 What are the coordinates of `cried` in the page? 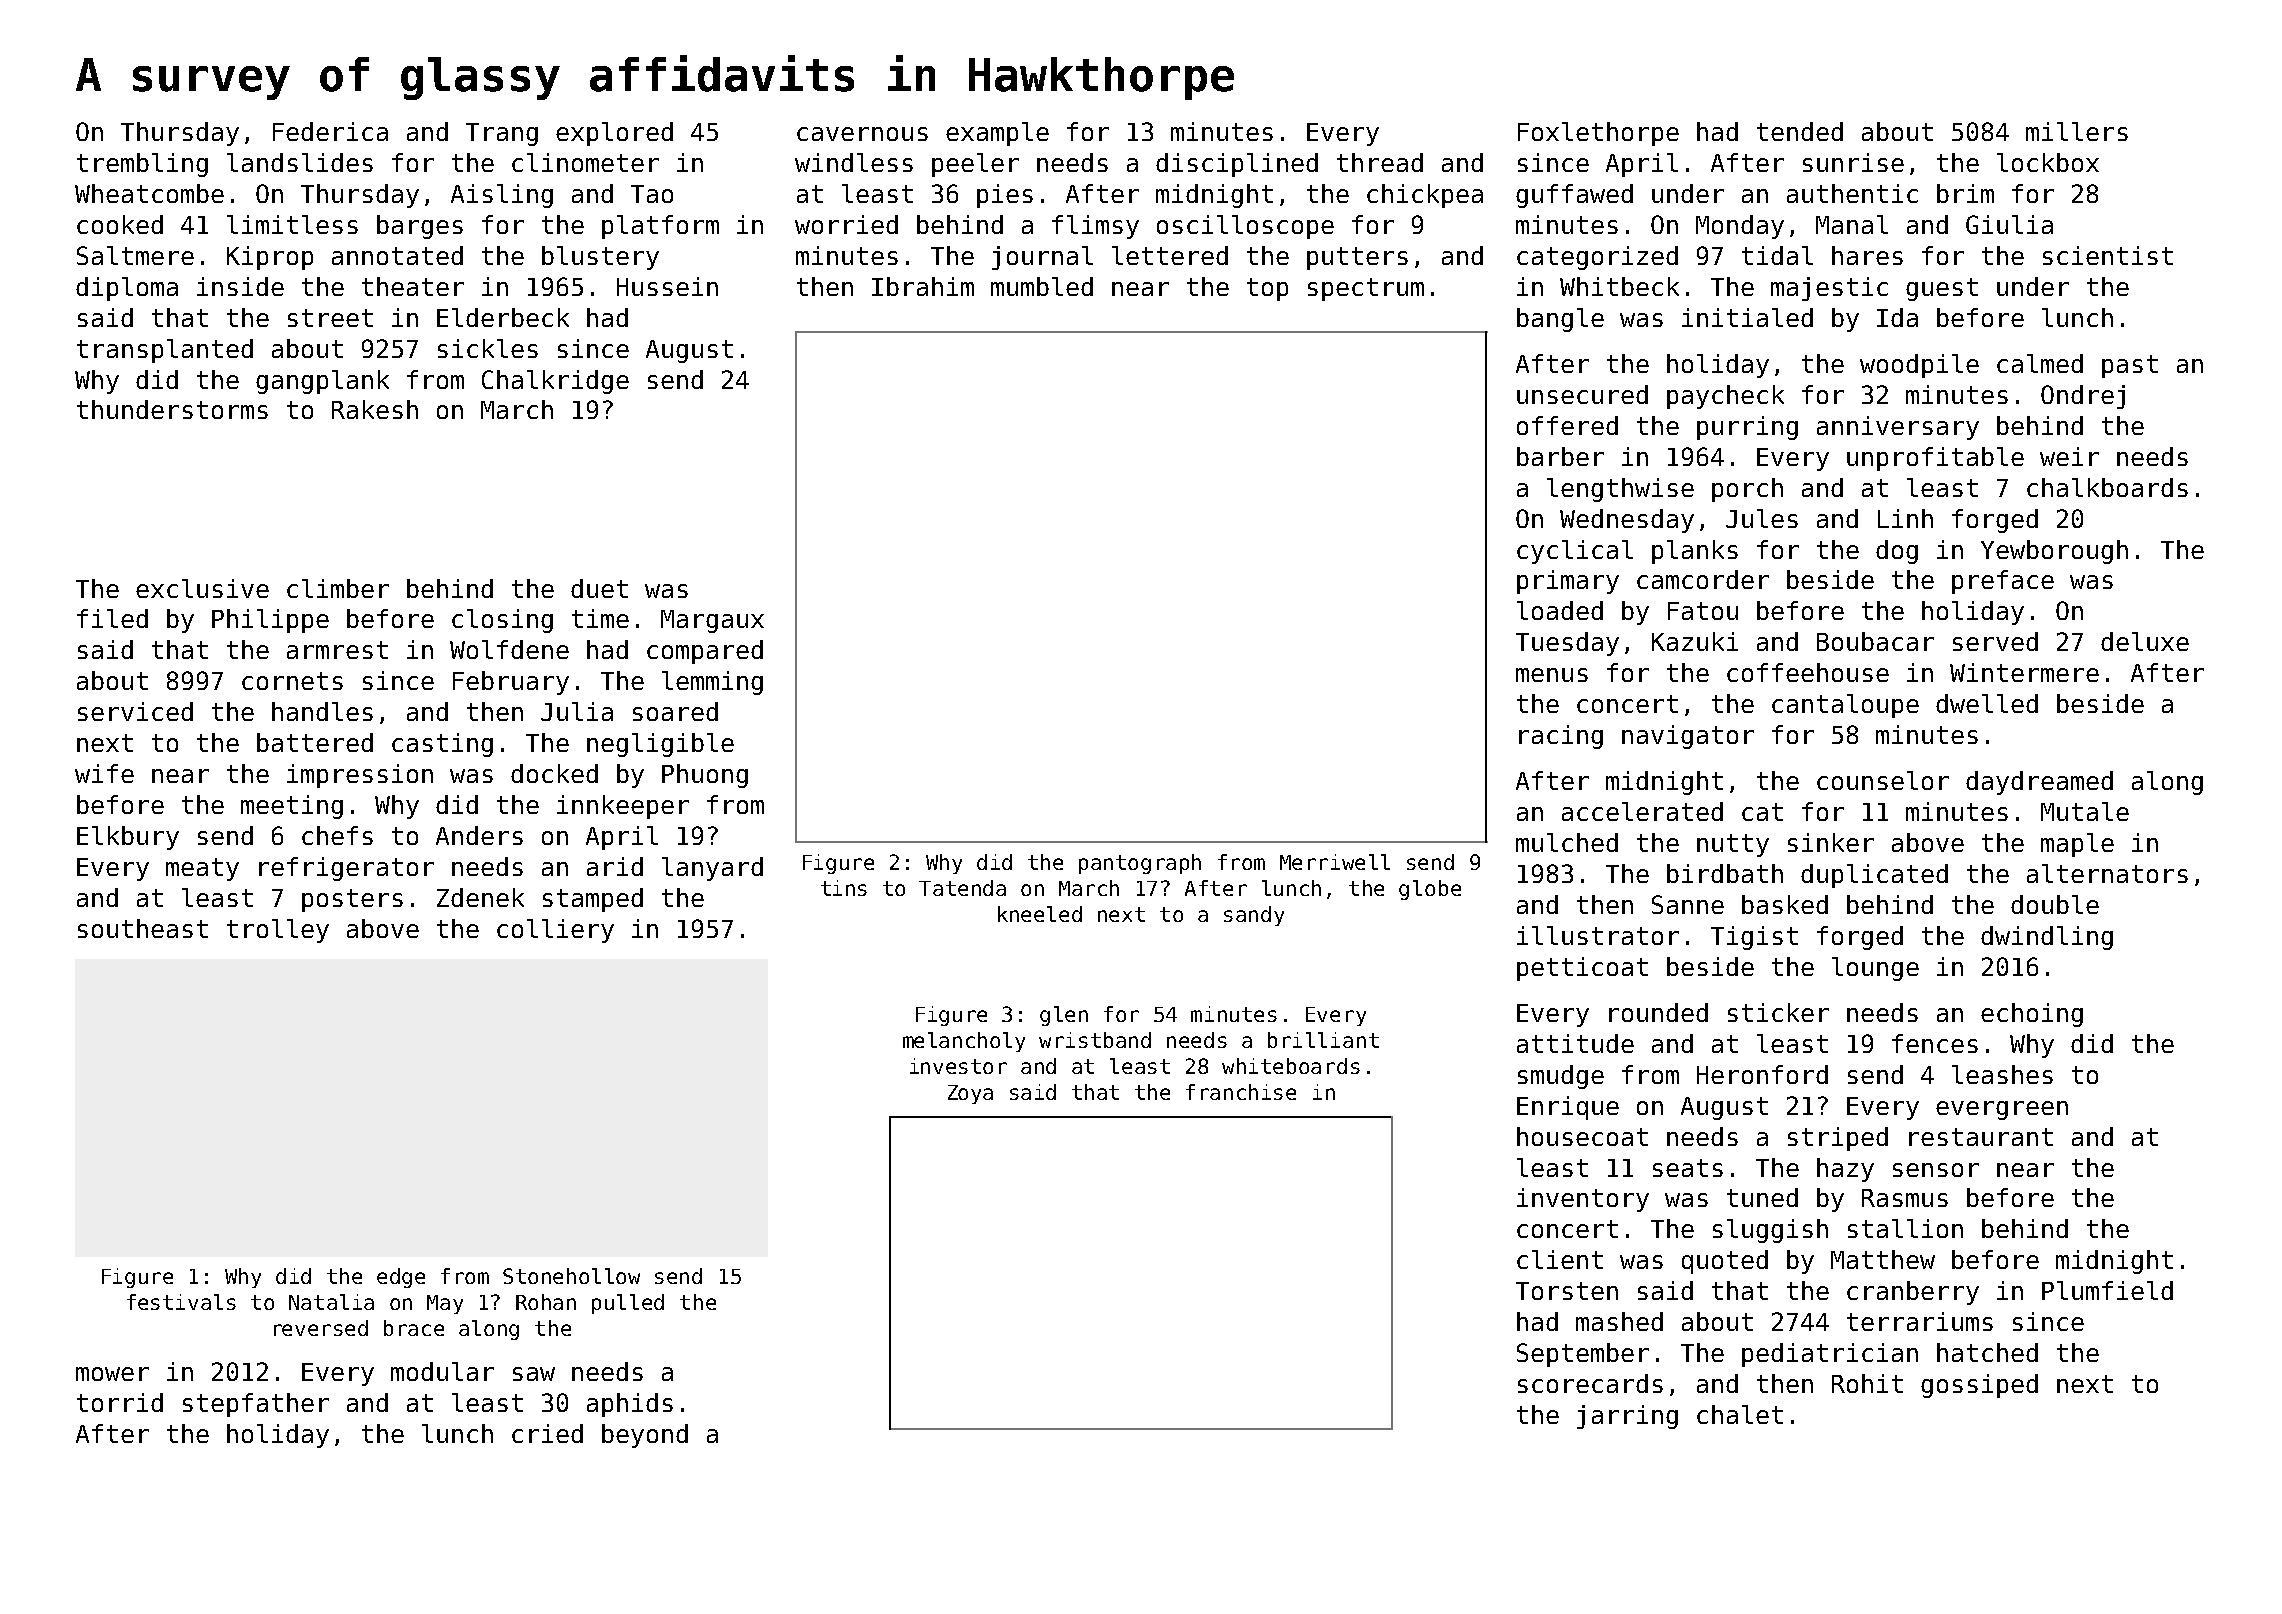 It's located at (547, 1433).
